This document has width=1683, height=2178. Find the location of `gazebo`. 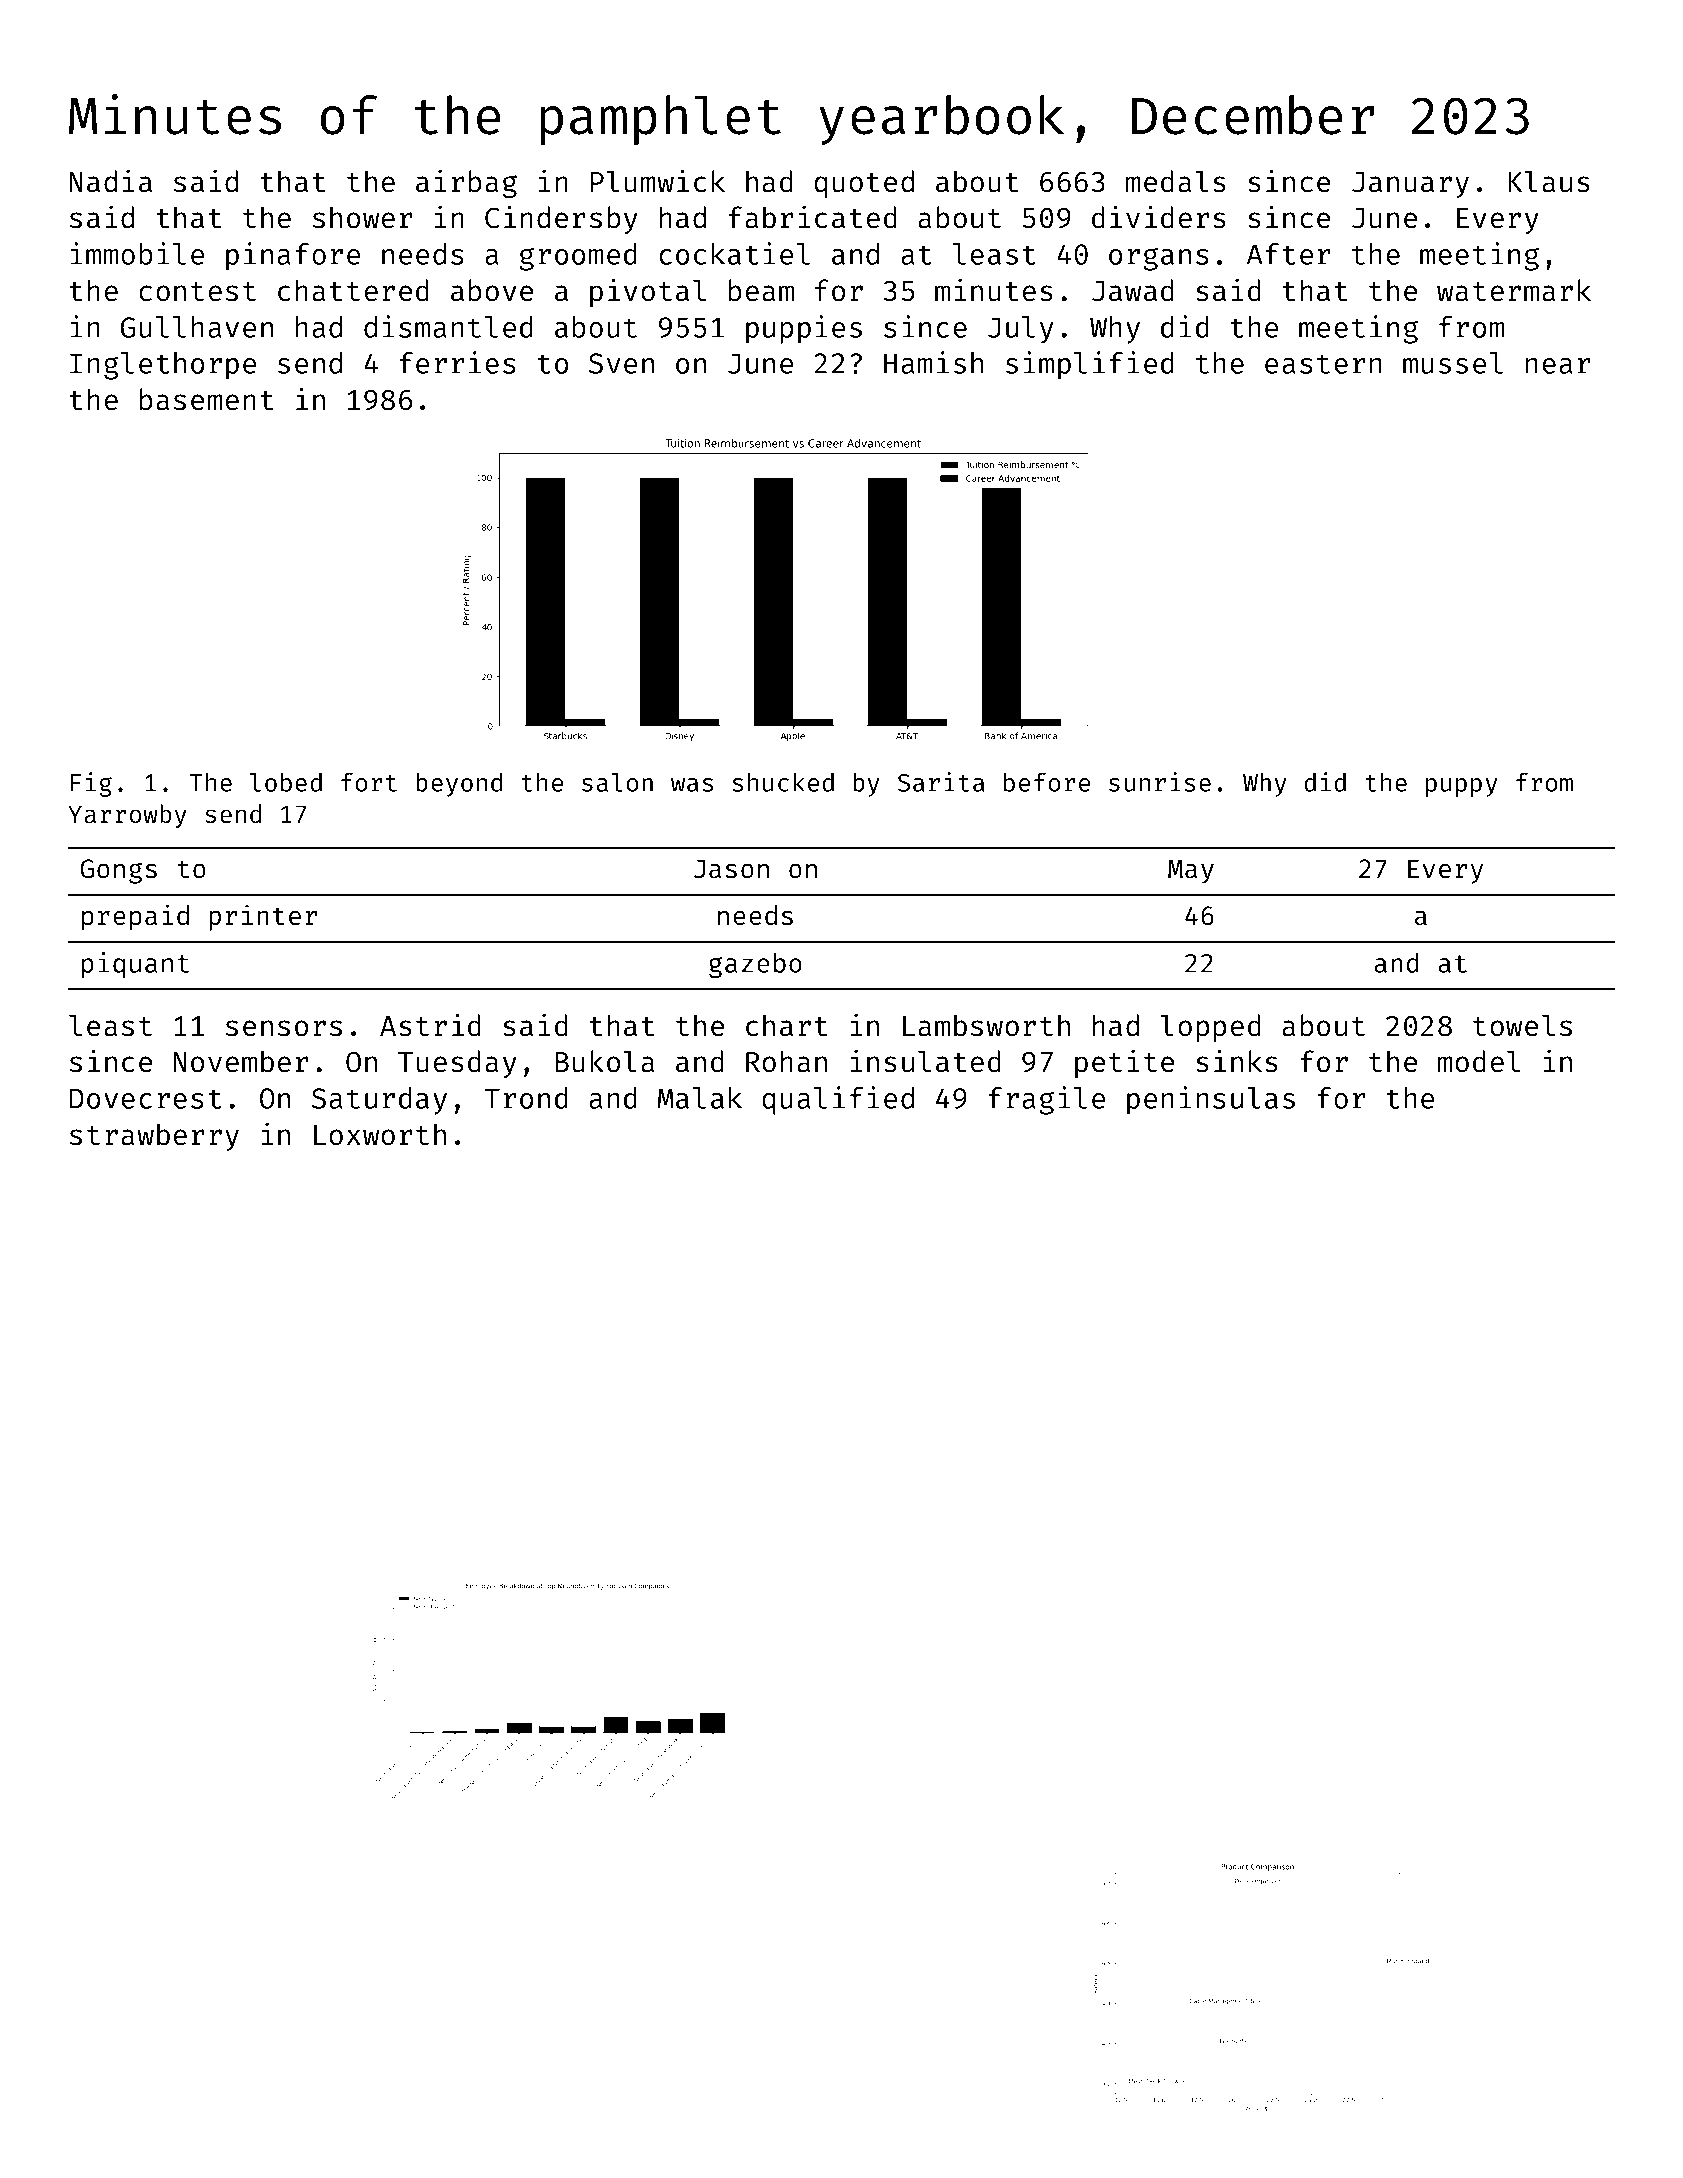

gazebo is located at coordinates (755, 965).
